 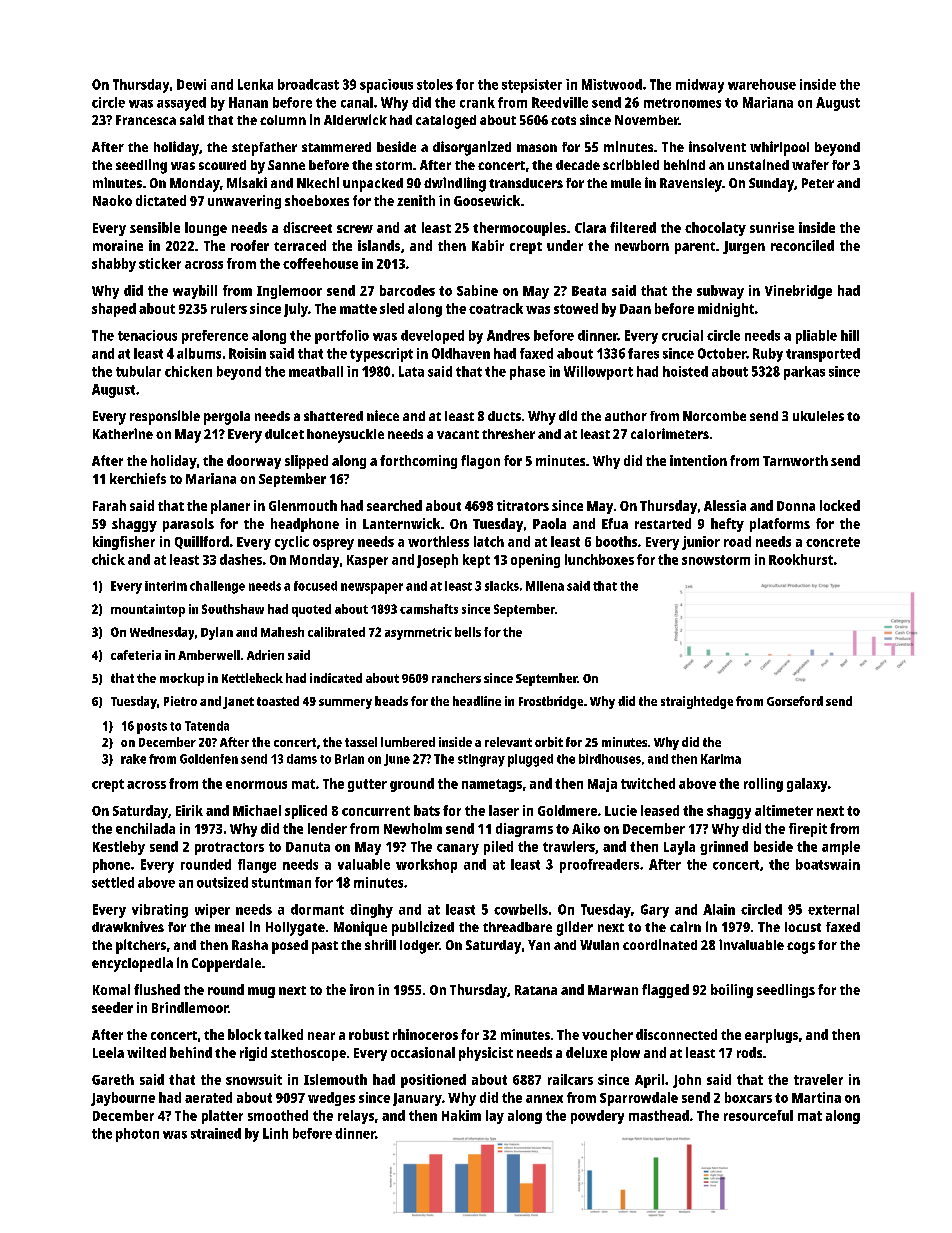 I want to click on Linh, so click(x=275, y=1133).
